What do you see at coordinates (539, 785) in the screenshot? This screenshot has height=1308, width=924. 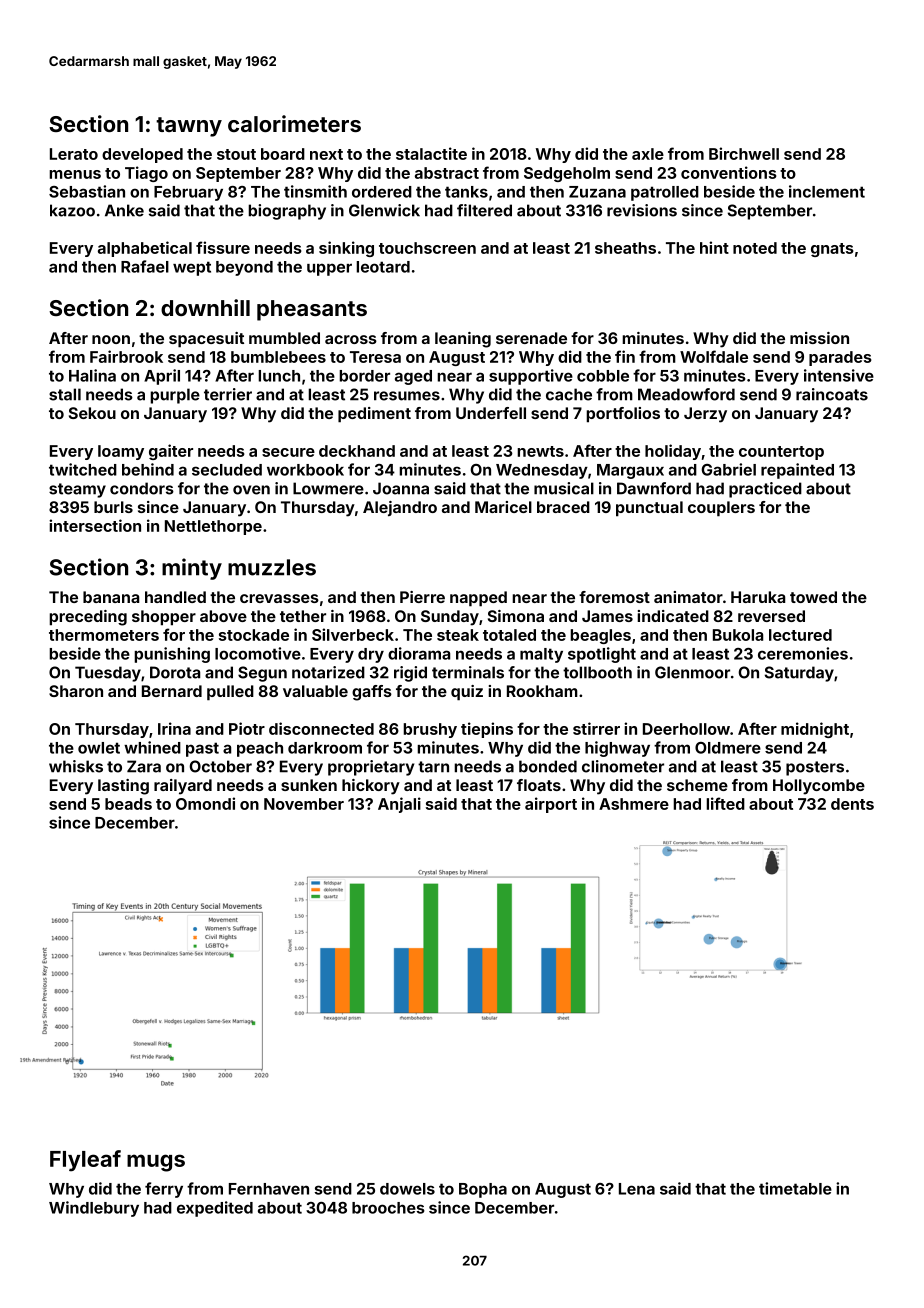 I see `floats` at bounding box center [539, 785].
